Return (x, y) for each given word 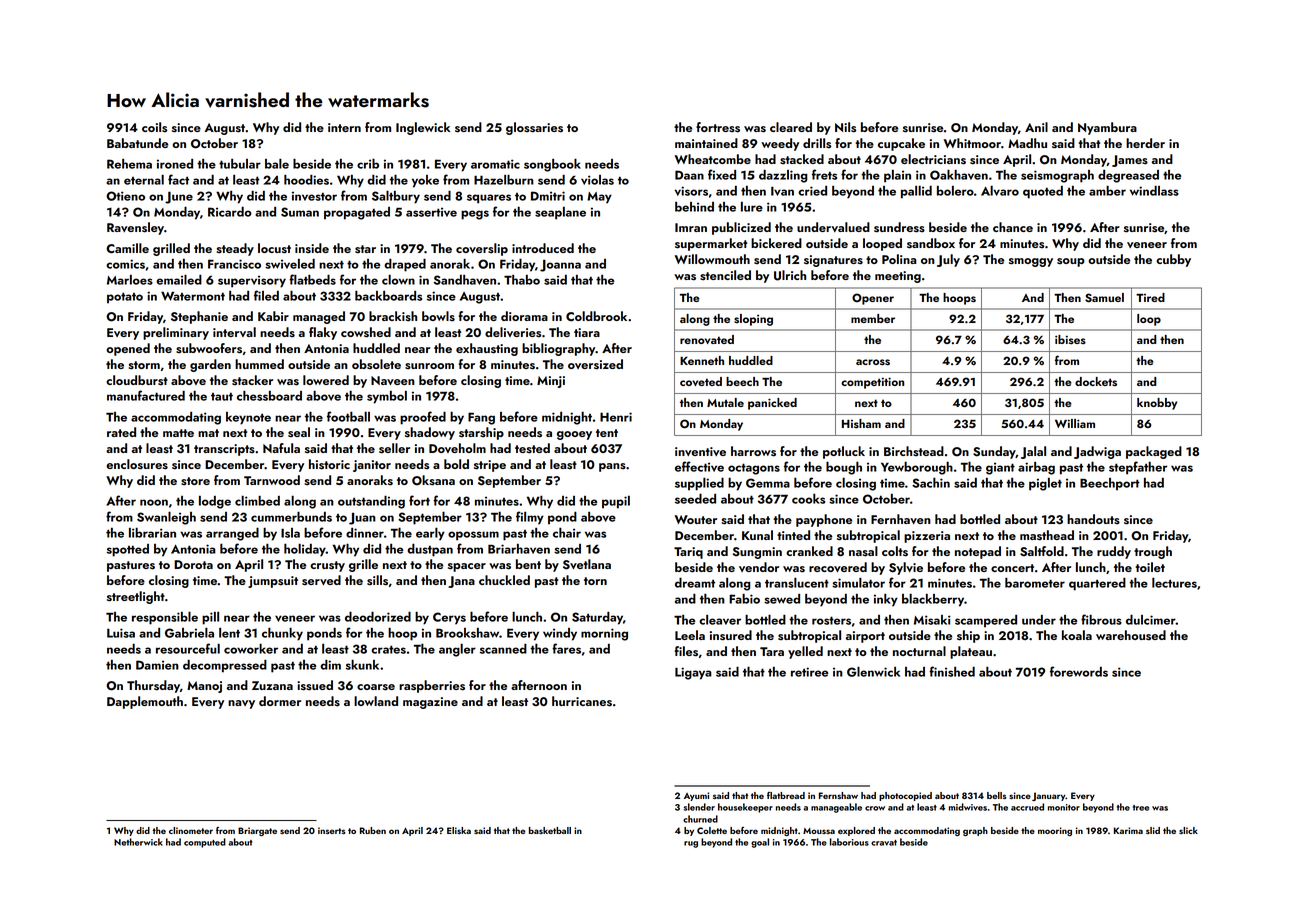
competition (872, 383)
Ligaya (693, 673)
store (195, 481)
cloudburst (137, 380)
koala (1077, 635)
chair (567, 532)
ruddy (1114, 552)
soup (1071, 262)
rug (691, 844)
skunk (362, 664)
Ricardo (230, 211)
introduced (543, 248)
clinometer (191, 830)
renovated (707, 339)
